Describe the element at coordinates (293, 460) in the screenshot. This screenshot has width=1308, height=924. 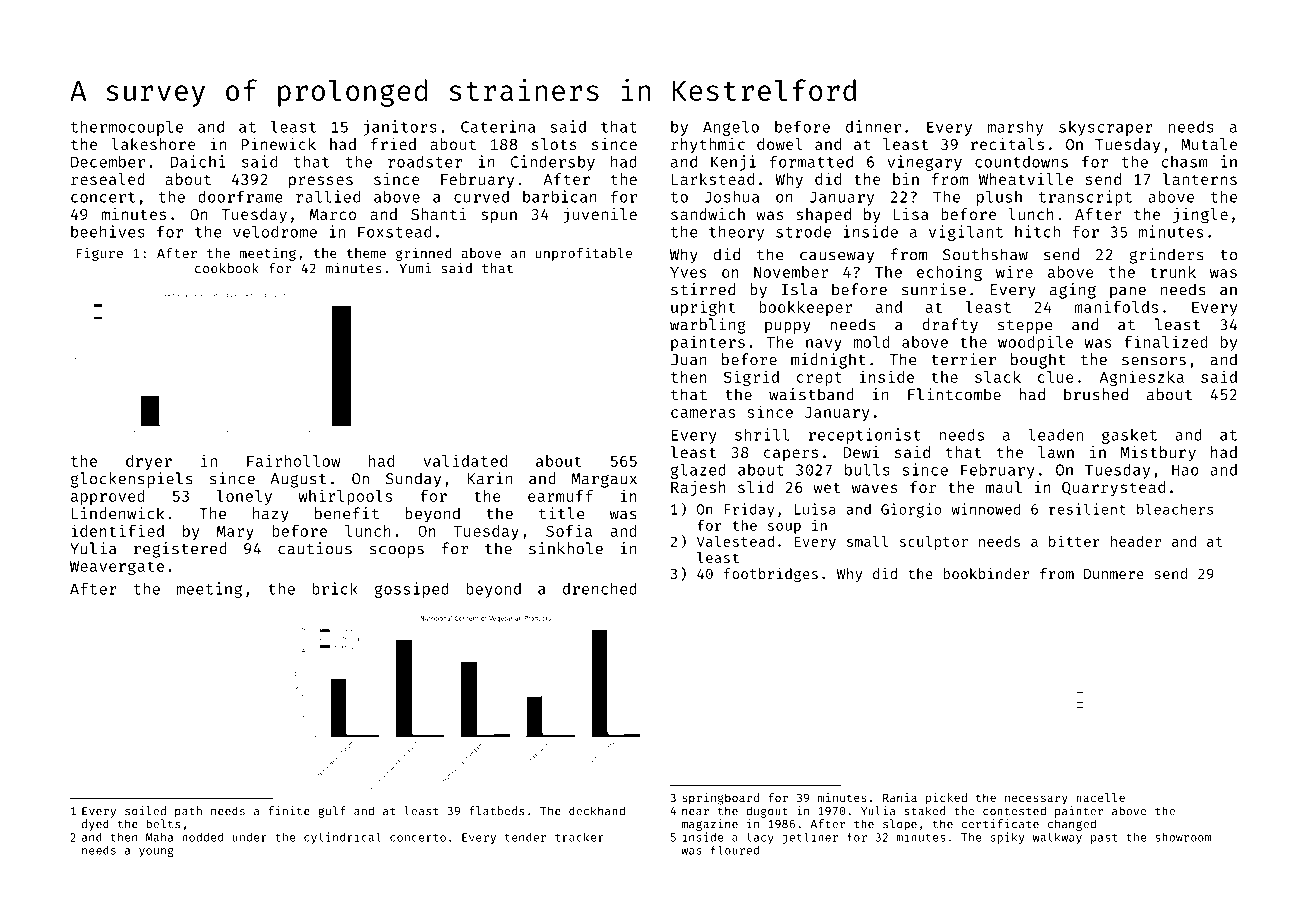
I see `Fairhollow` at that location.
